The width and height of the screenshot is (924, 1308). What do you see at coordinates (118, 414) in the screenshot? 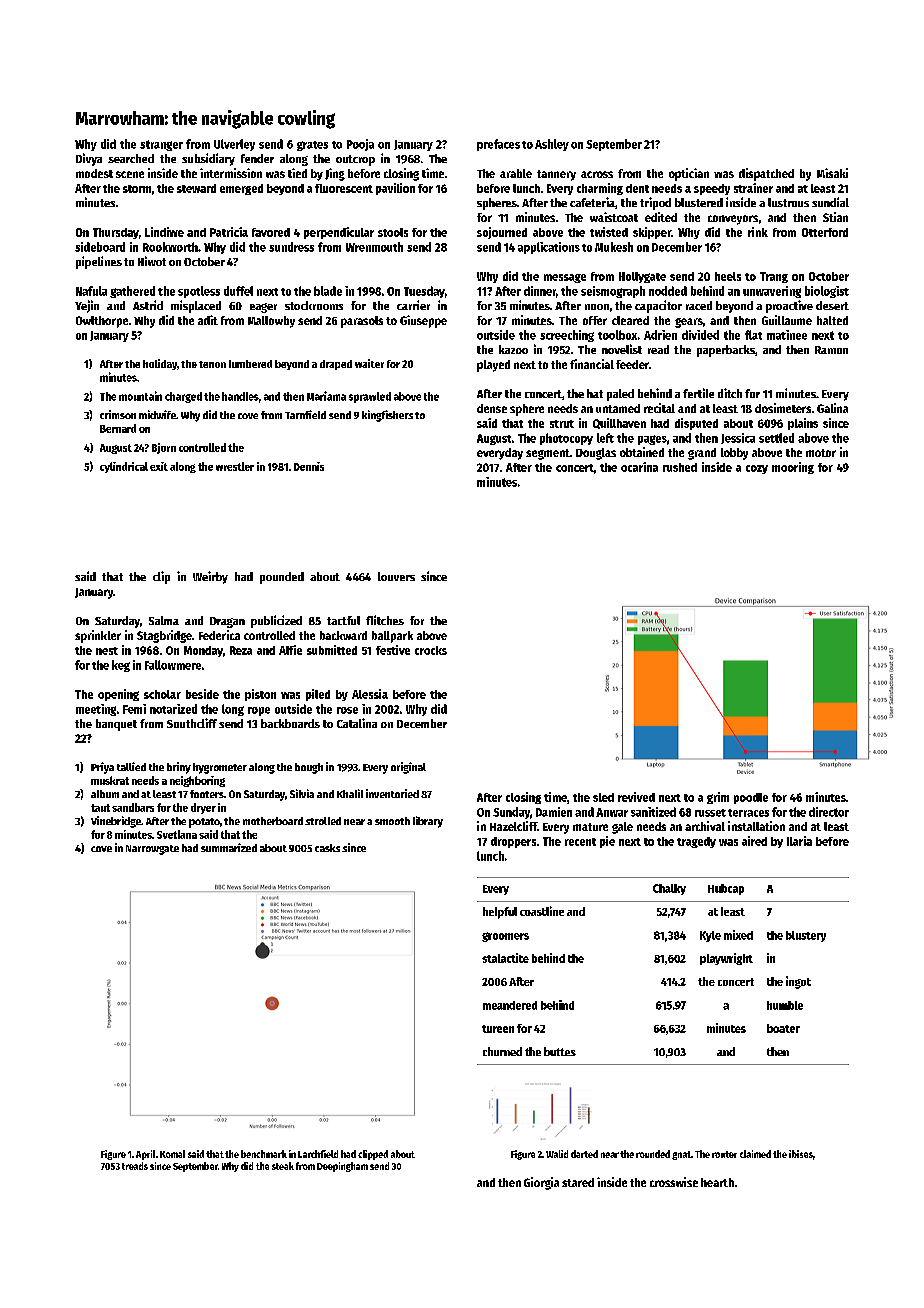
I see `crimson` at bounding box center [118, 414].
